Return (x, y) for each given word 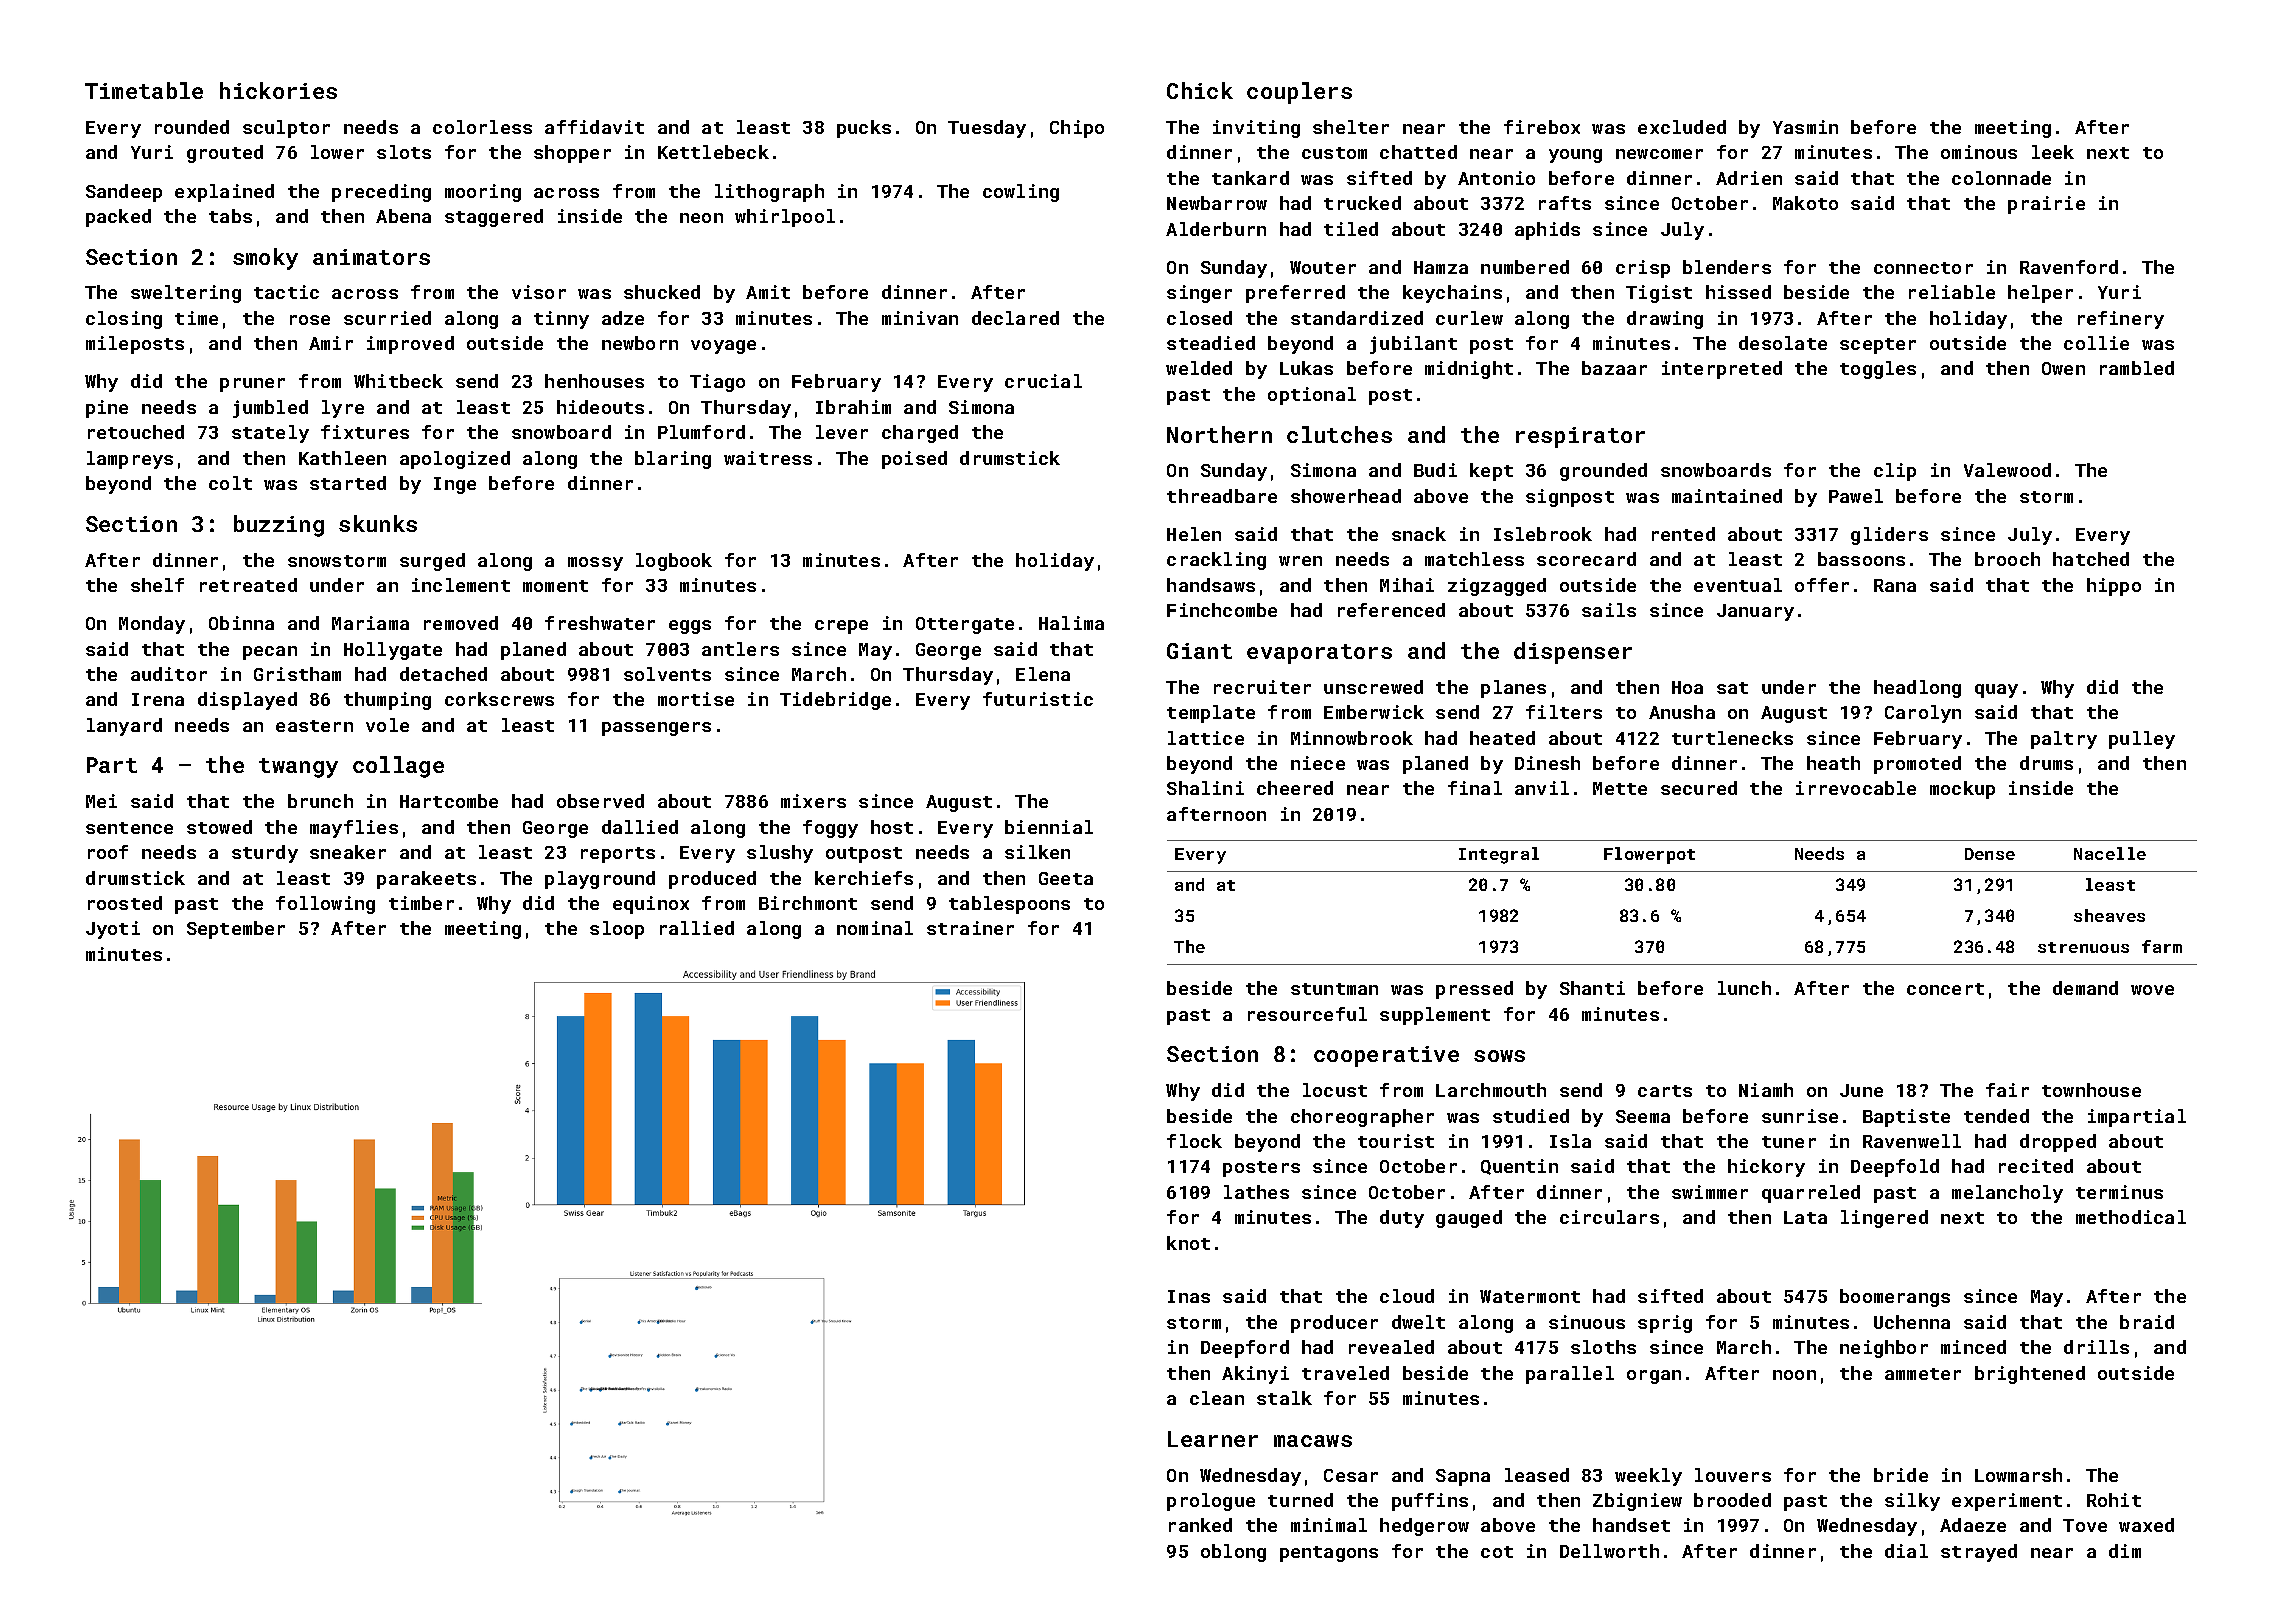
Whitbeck (398, 381)
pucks (864, 129)
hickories (278, 90)
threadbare (1222, 496)
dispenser (1573, 653)
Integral (1499, 855)
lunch (1744, 988)
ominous (1979, 152)
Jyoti (113, 930)
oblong (1233, 1553)
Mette (1620, 788)
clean (1217, 1398)
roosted (125, 903)
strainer (970, 928)
